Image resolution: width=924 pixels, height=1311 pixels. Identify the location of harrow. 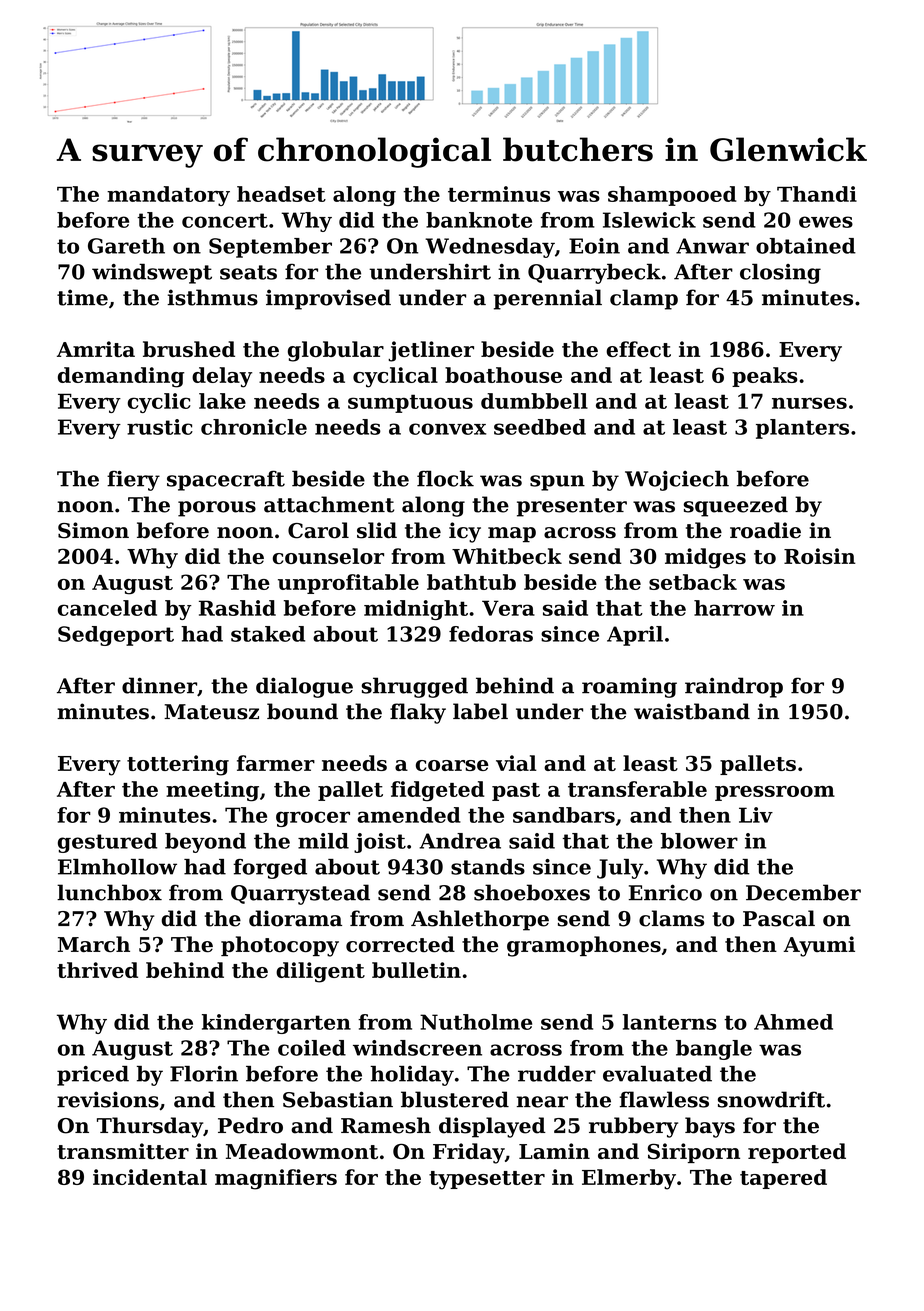
(734, 608).
